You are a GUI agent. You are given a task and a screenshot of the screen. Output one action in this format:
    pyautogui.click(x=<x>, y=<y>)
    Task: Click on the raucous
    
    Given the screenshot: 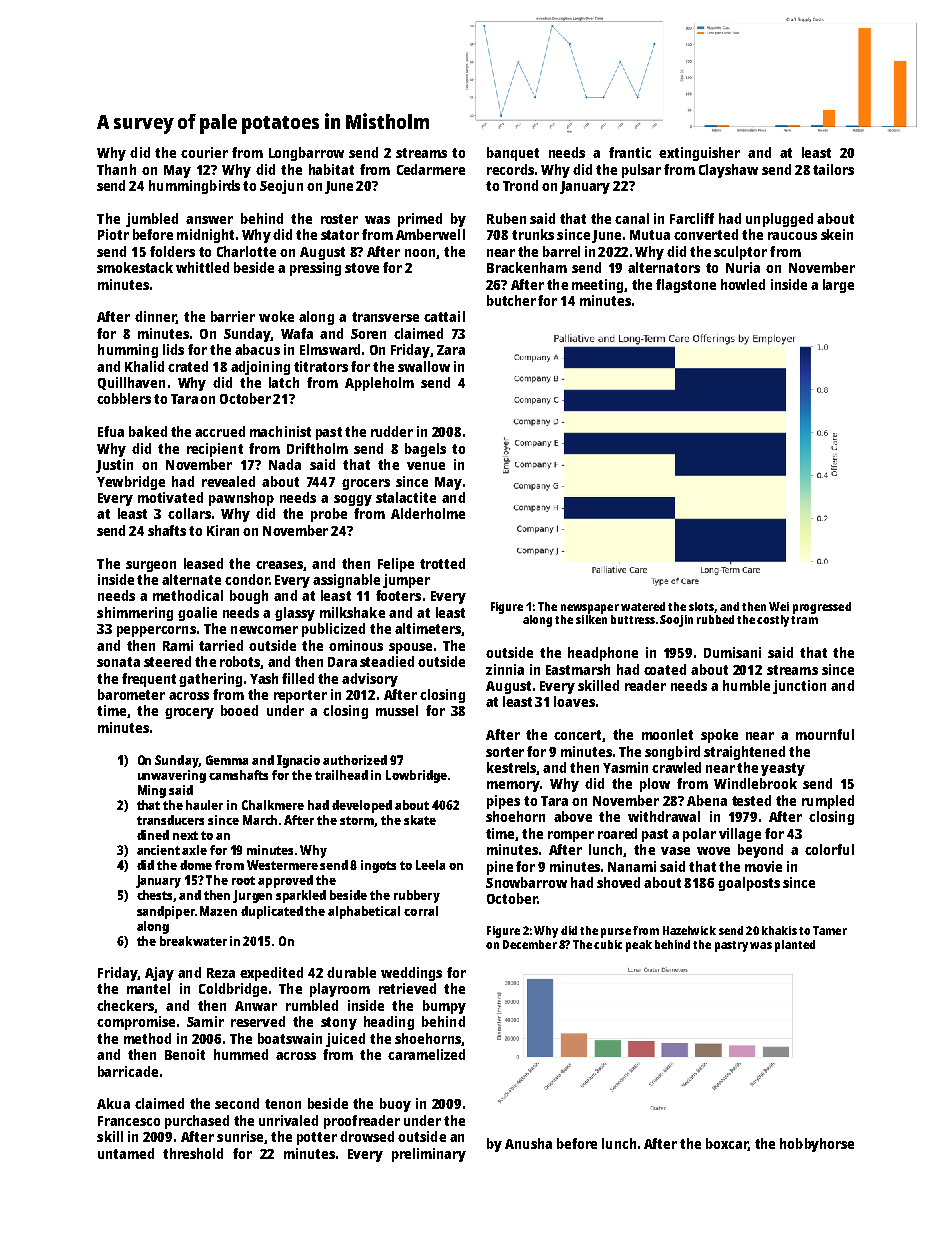 What is the action you would take?
    pyautogui.click(x=792, y=236)
